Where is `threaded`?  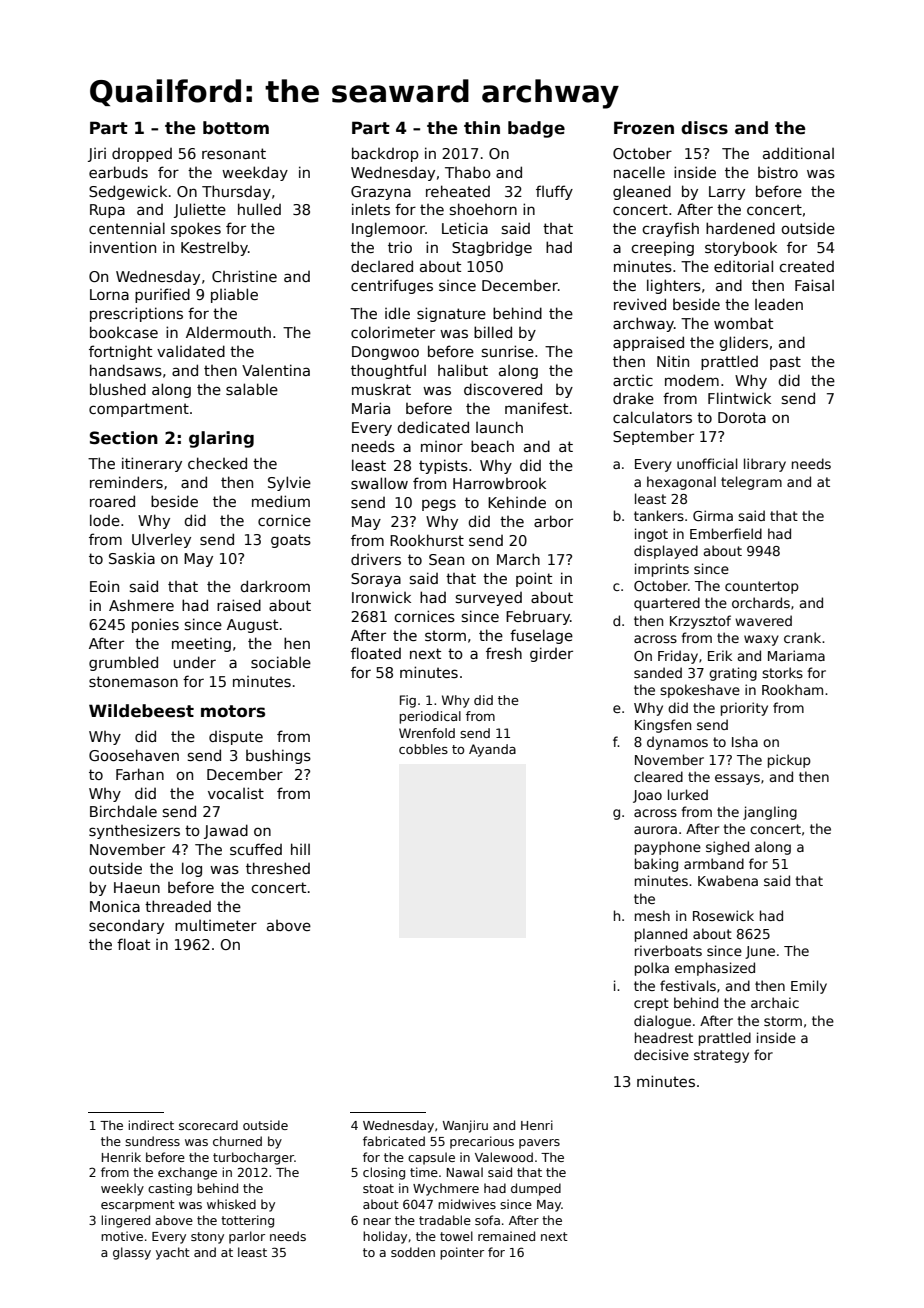 threaded is located at coordinates (178, 906).
